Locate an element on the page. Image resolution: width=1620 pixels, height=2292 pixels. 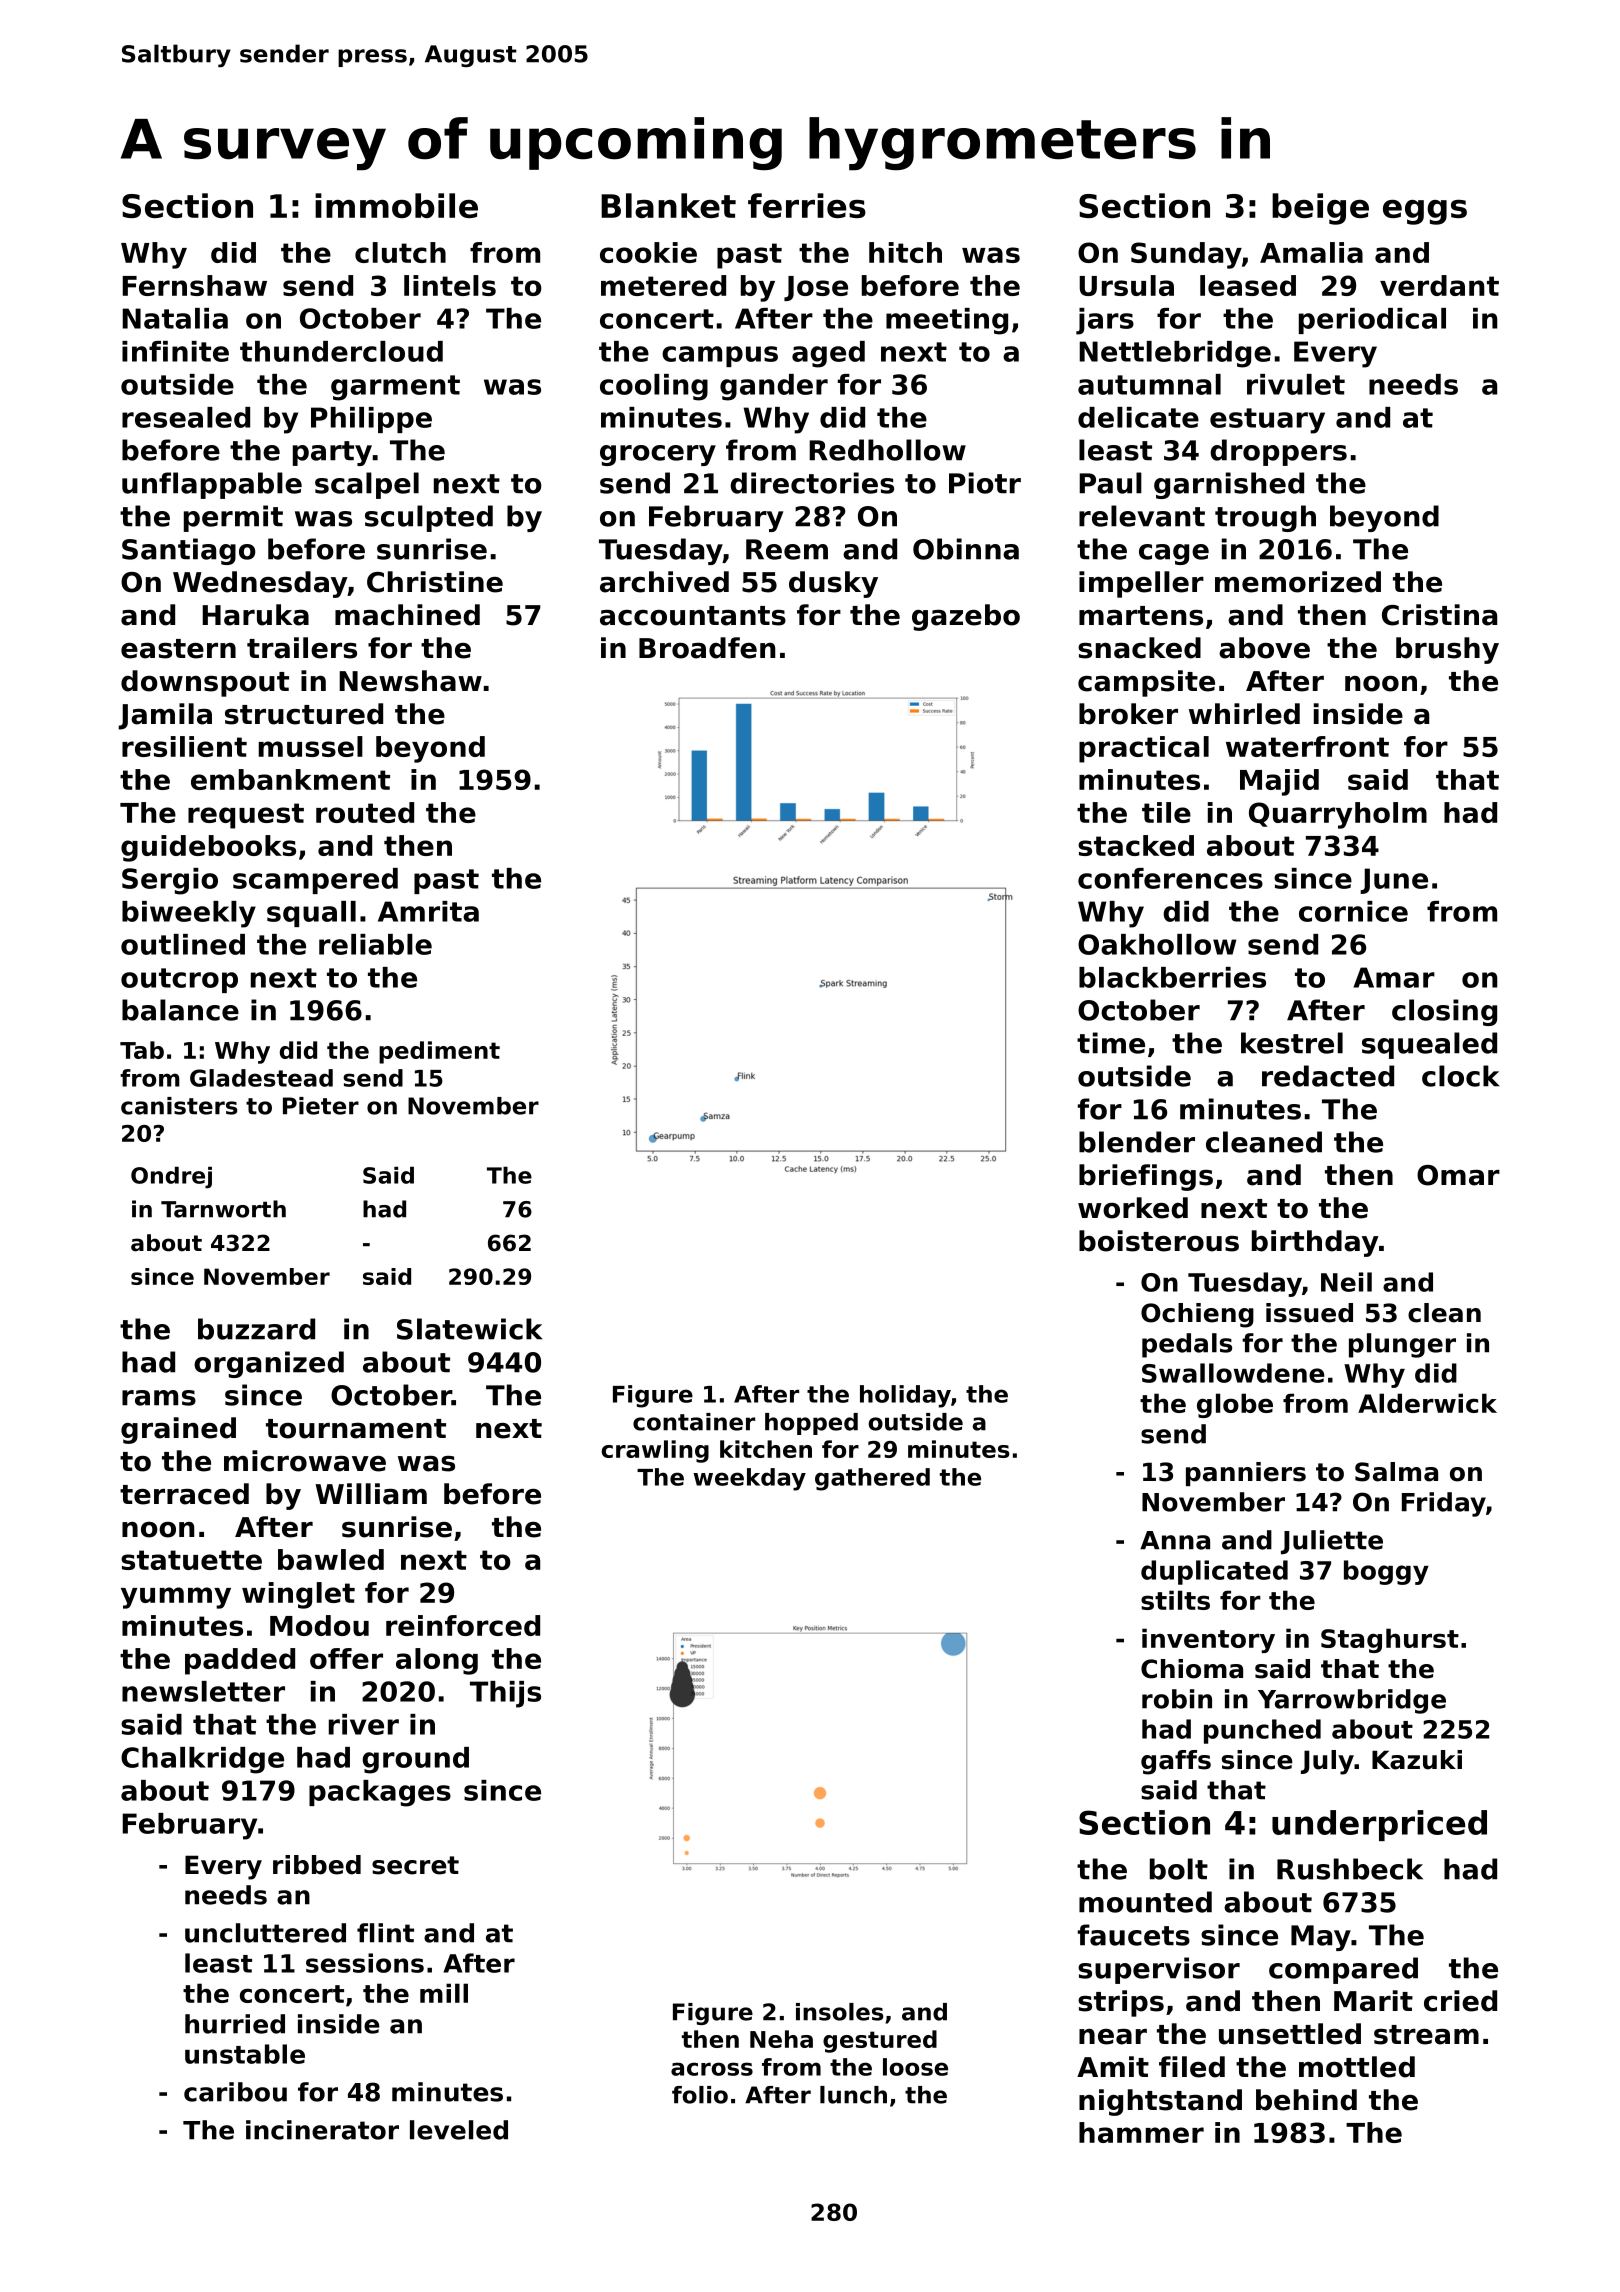
Anna is located at coordinates (1175, 1540).
